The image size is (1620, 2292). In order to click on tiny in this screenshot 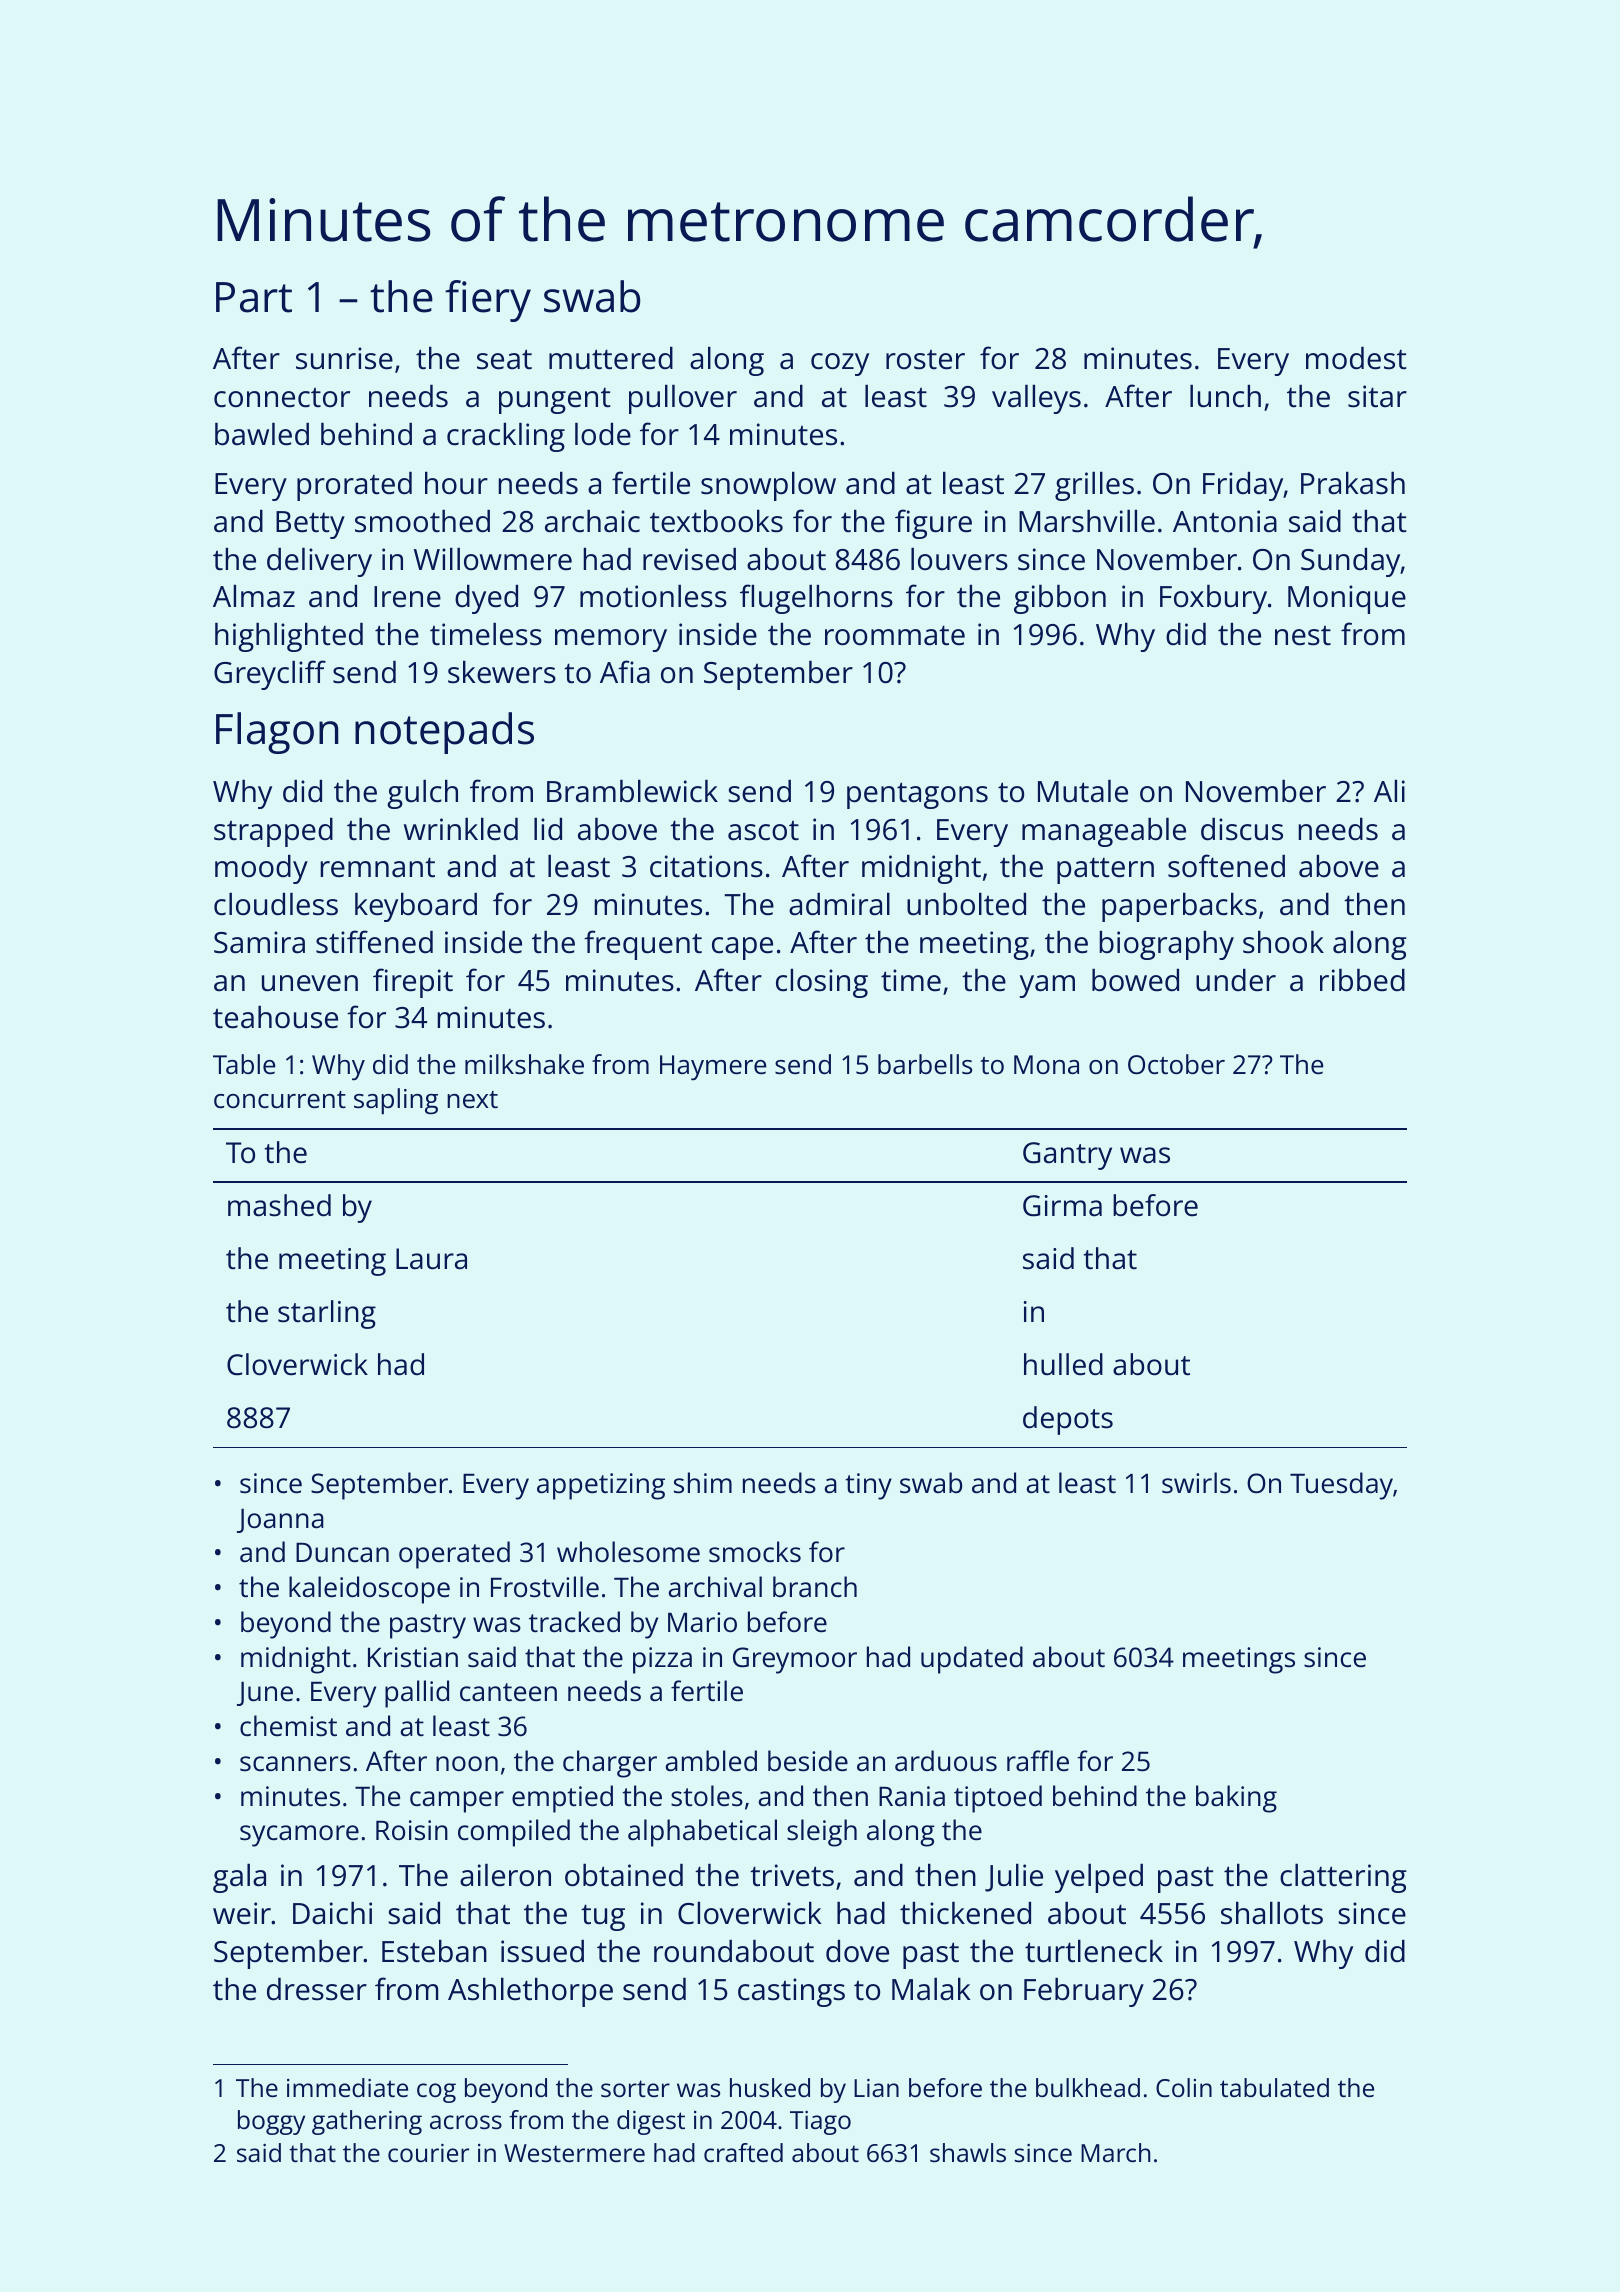, I will do `click(868, 1486)`.
